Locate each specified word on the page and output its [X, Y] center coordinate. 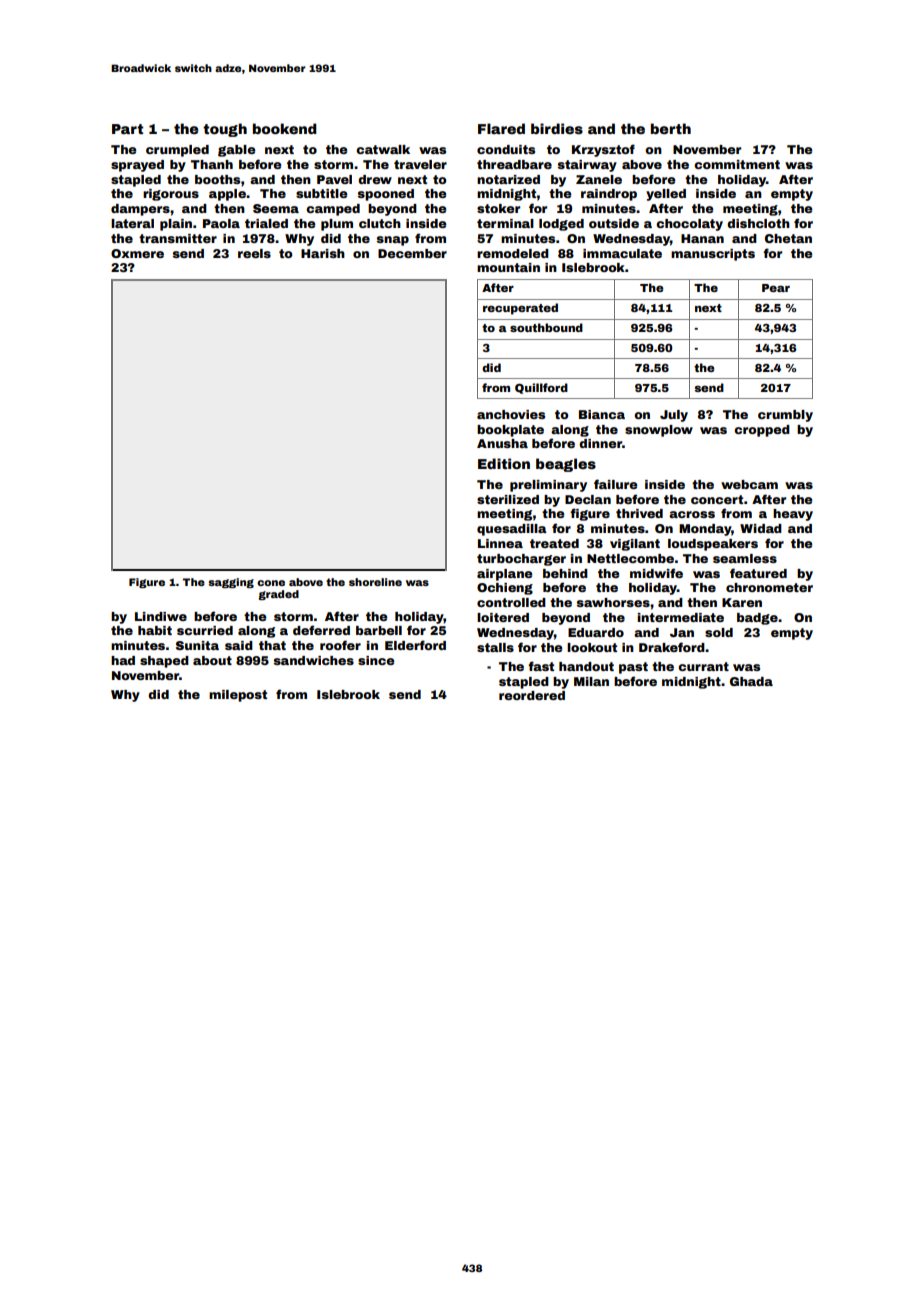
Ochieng [505, 589]
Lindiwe [161, 616]
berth [671, 128]
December [412, 253]
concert [717, 499]
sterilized [508, 499]
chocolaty [689, 225]
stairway [587, 166]
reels [254, 253]
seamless [745, 558]
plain [176, 225]
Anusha [502, 443]
